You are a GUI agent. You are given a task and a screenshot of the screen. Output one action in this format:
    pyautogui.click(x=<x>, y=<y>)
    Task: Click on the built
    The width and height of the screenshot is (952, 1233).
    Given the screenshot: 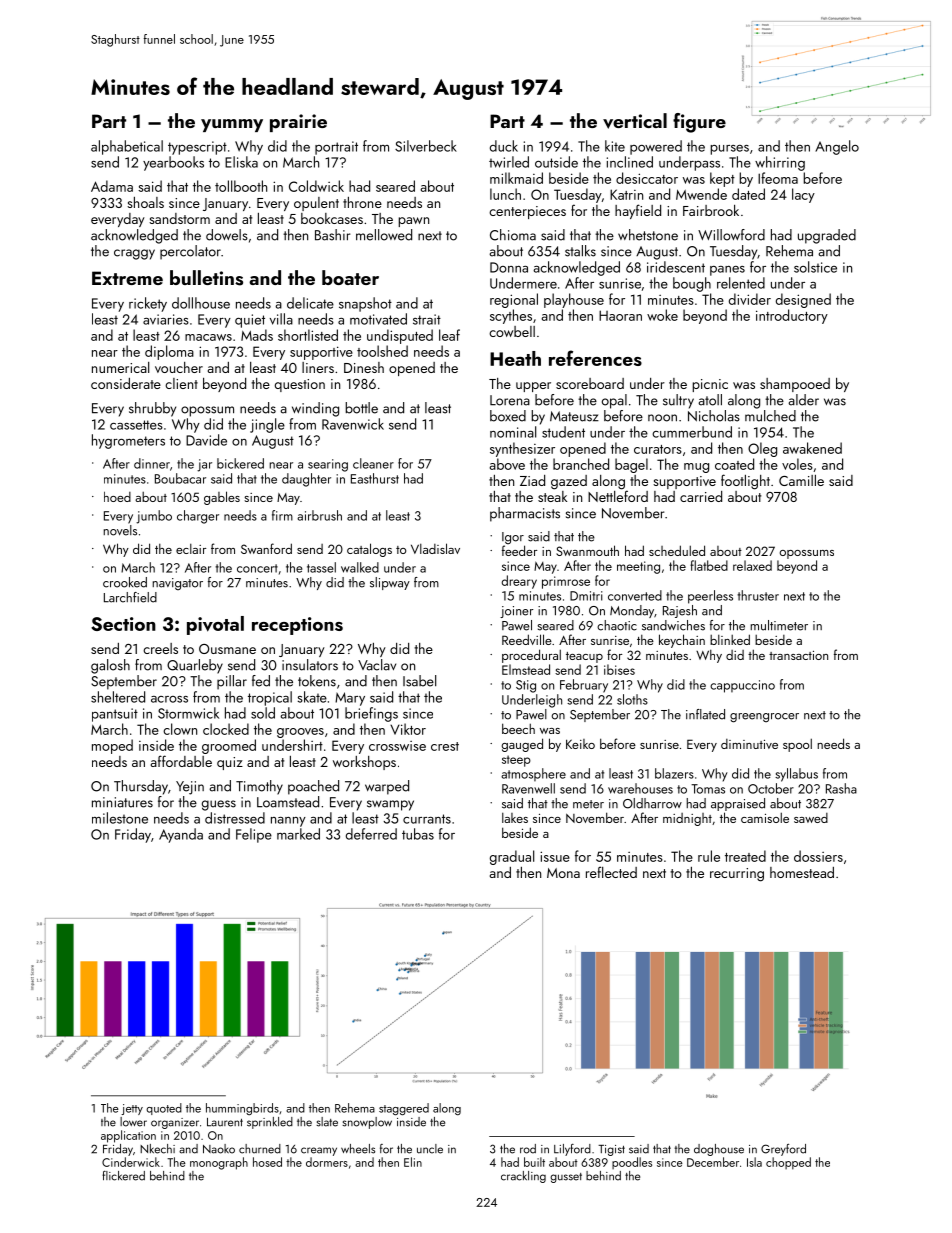 What is the action you would take?
    pyautogui.click(x=534, y=1162)
